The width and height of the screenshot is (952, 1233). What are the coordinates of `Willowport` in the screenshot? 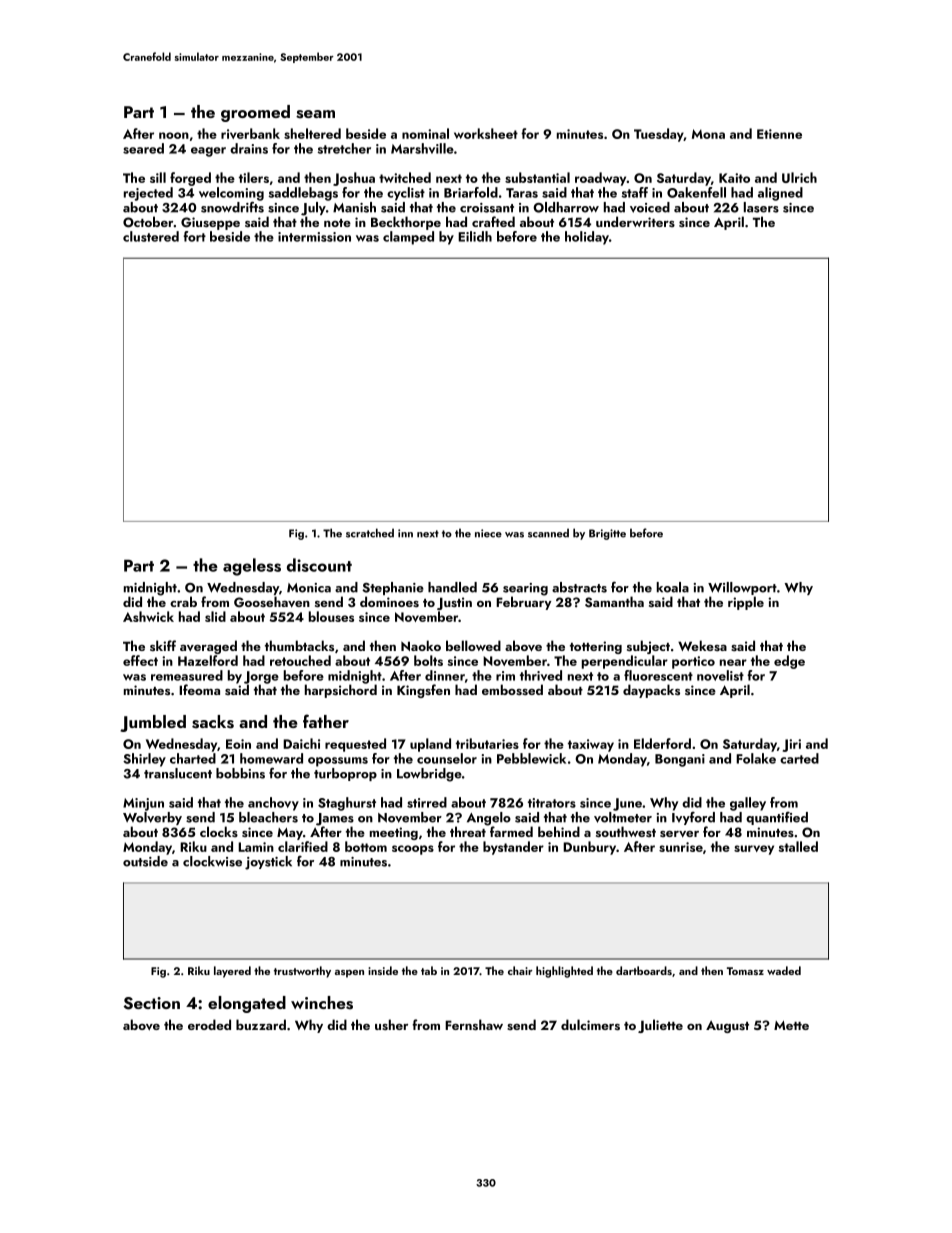 It's located at (742, 588).
